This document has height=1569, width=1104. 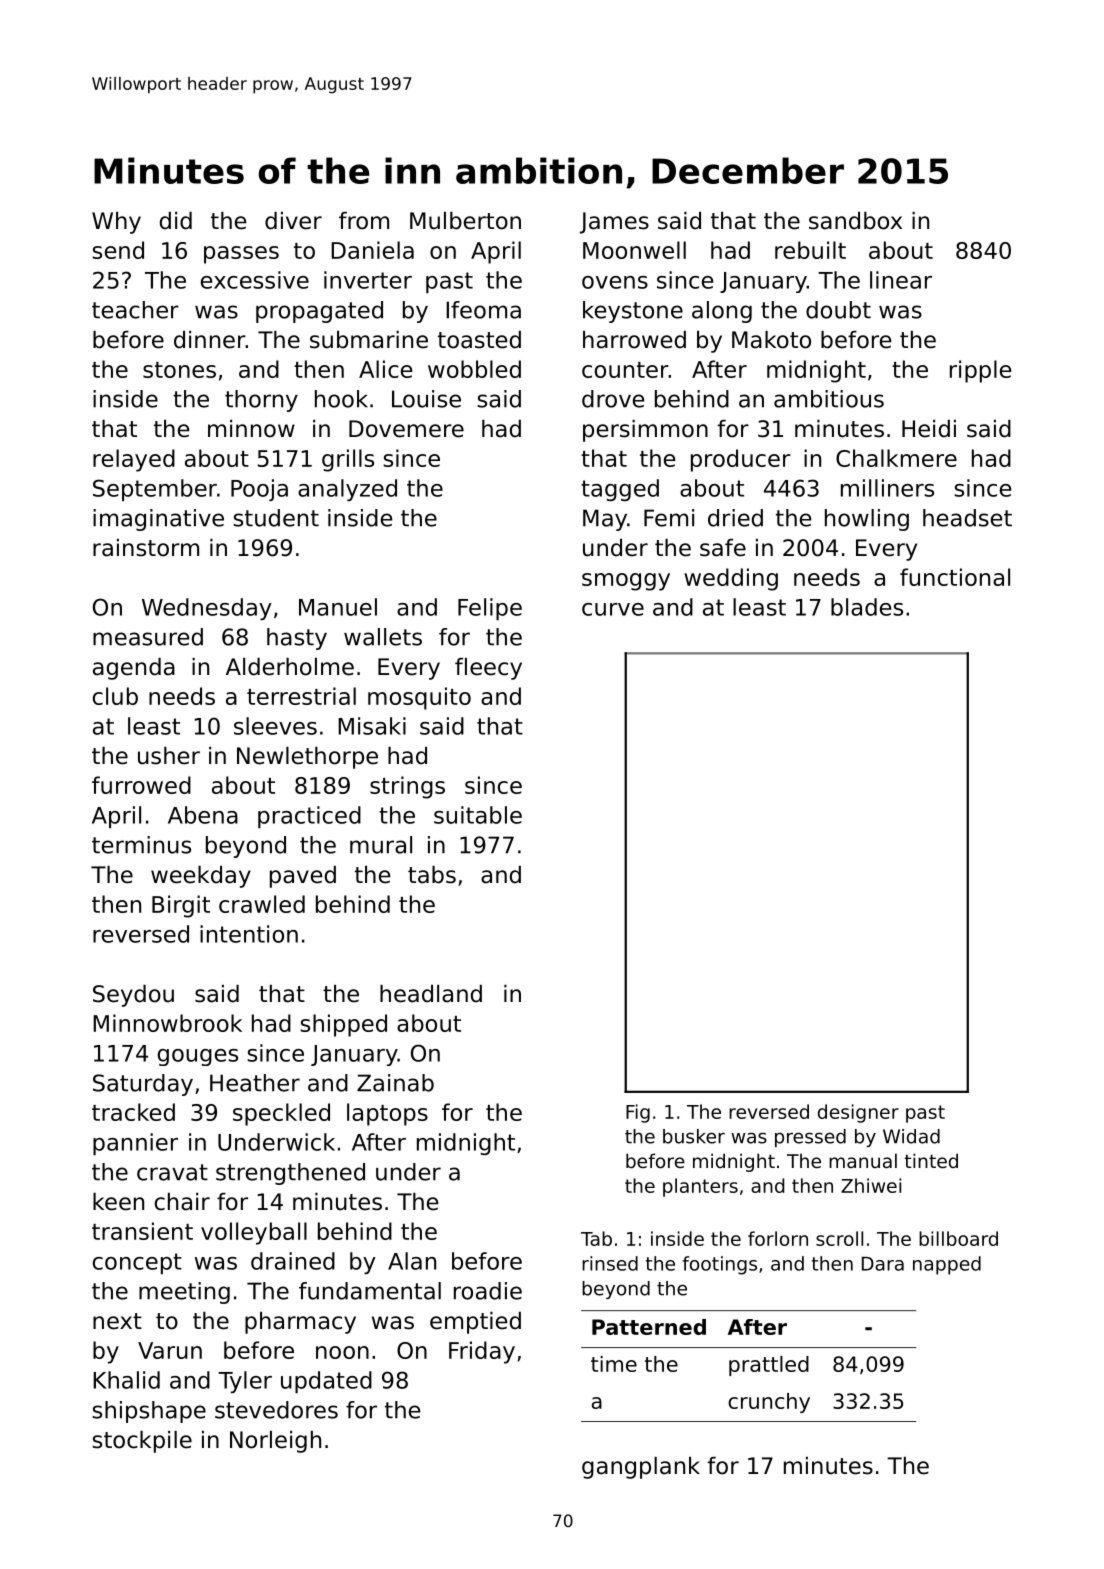 What do you see at coordinates (858, 1113) in the document?
I see `designer` at bounding box center [858, 1113].
